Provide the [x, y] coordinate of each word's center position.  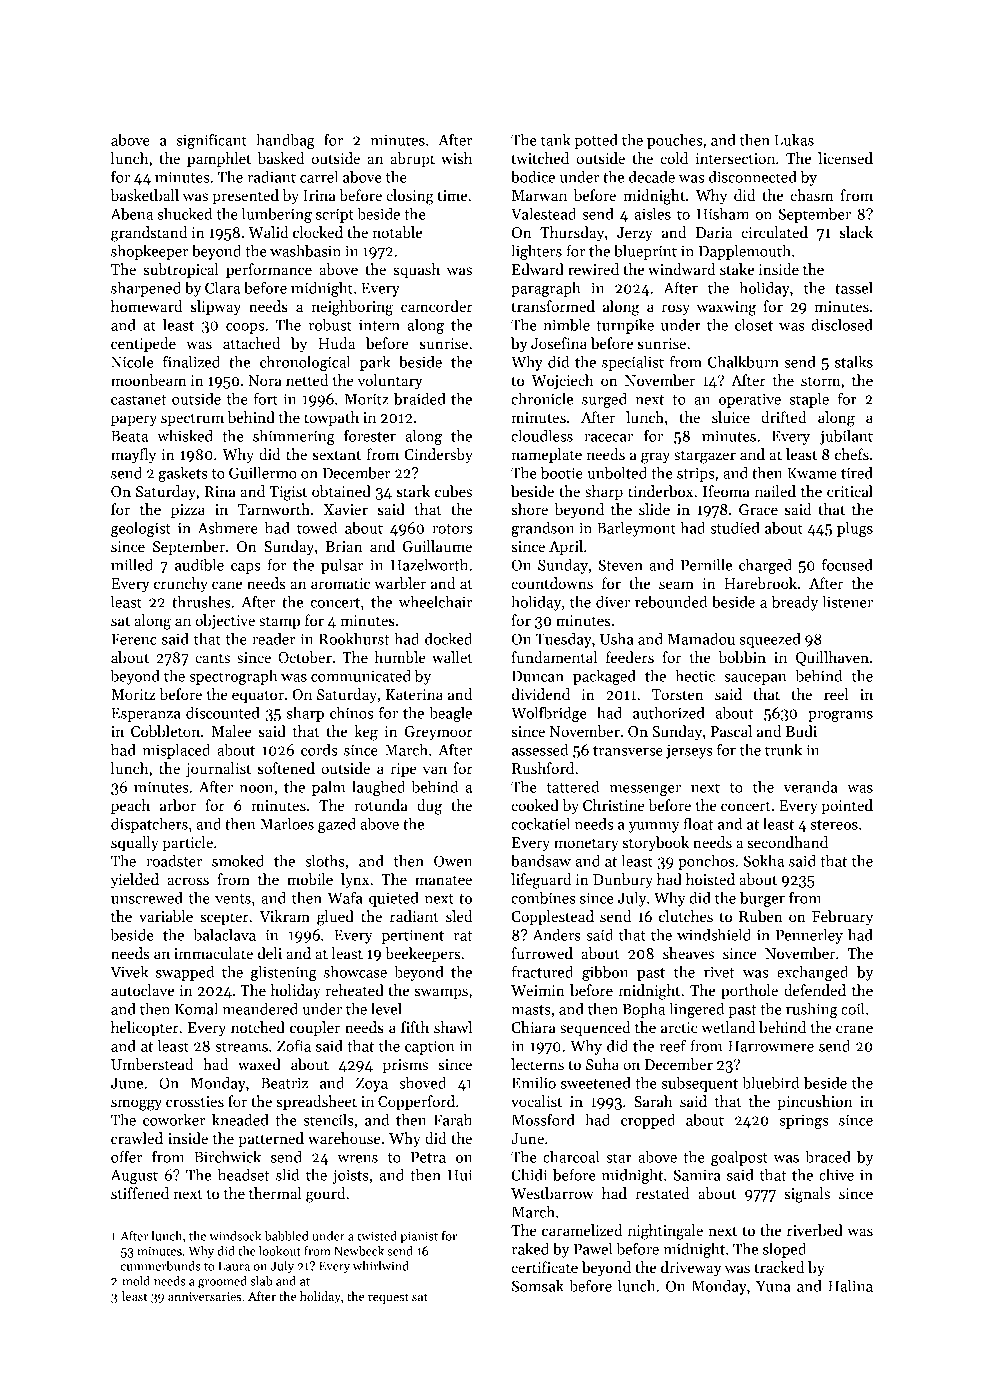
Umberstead [152, 1064]
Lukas [794, 140]
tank [556, 140]
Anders [556, 935]
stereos [834, 825]
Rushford [543, 768]
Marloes [287, 824]
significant [212, 141]
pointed [847, 806]
